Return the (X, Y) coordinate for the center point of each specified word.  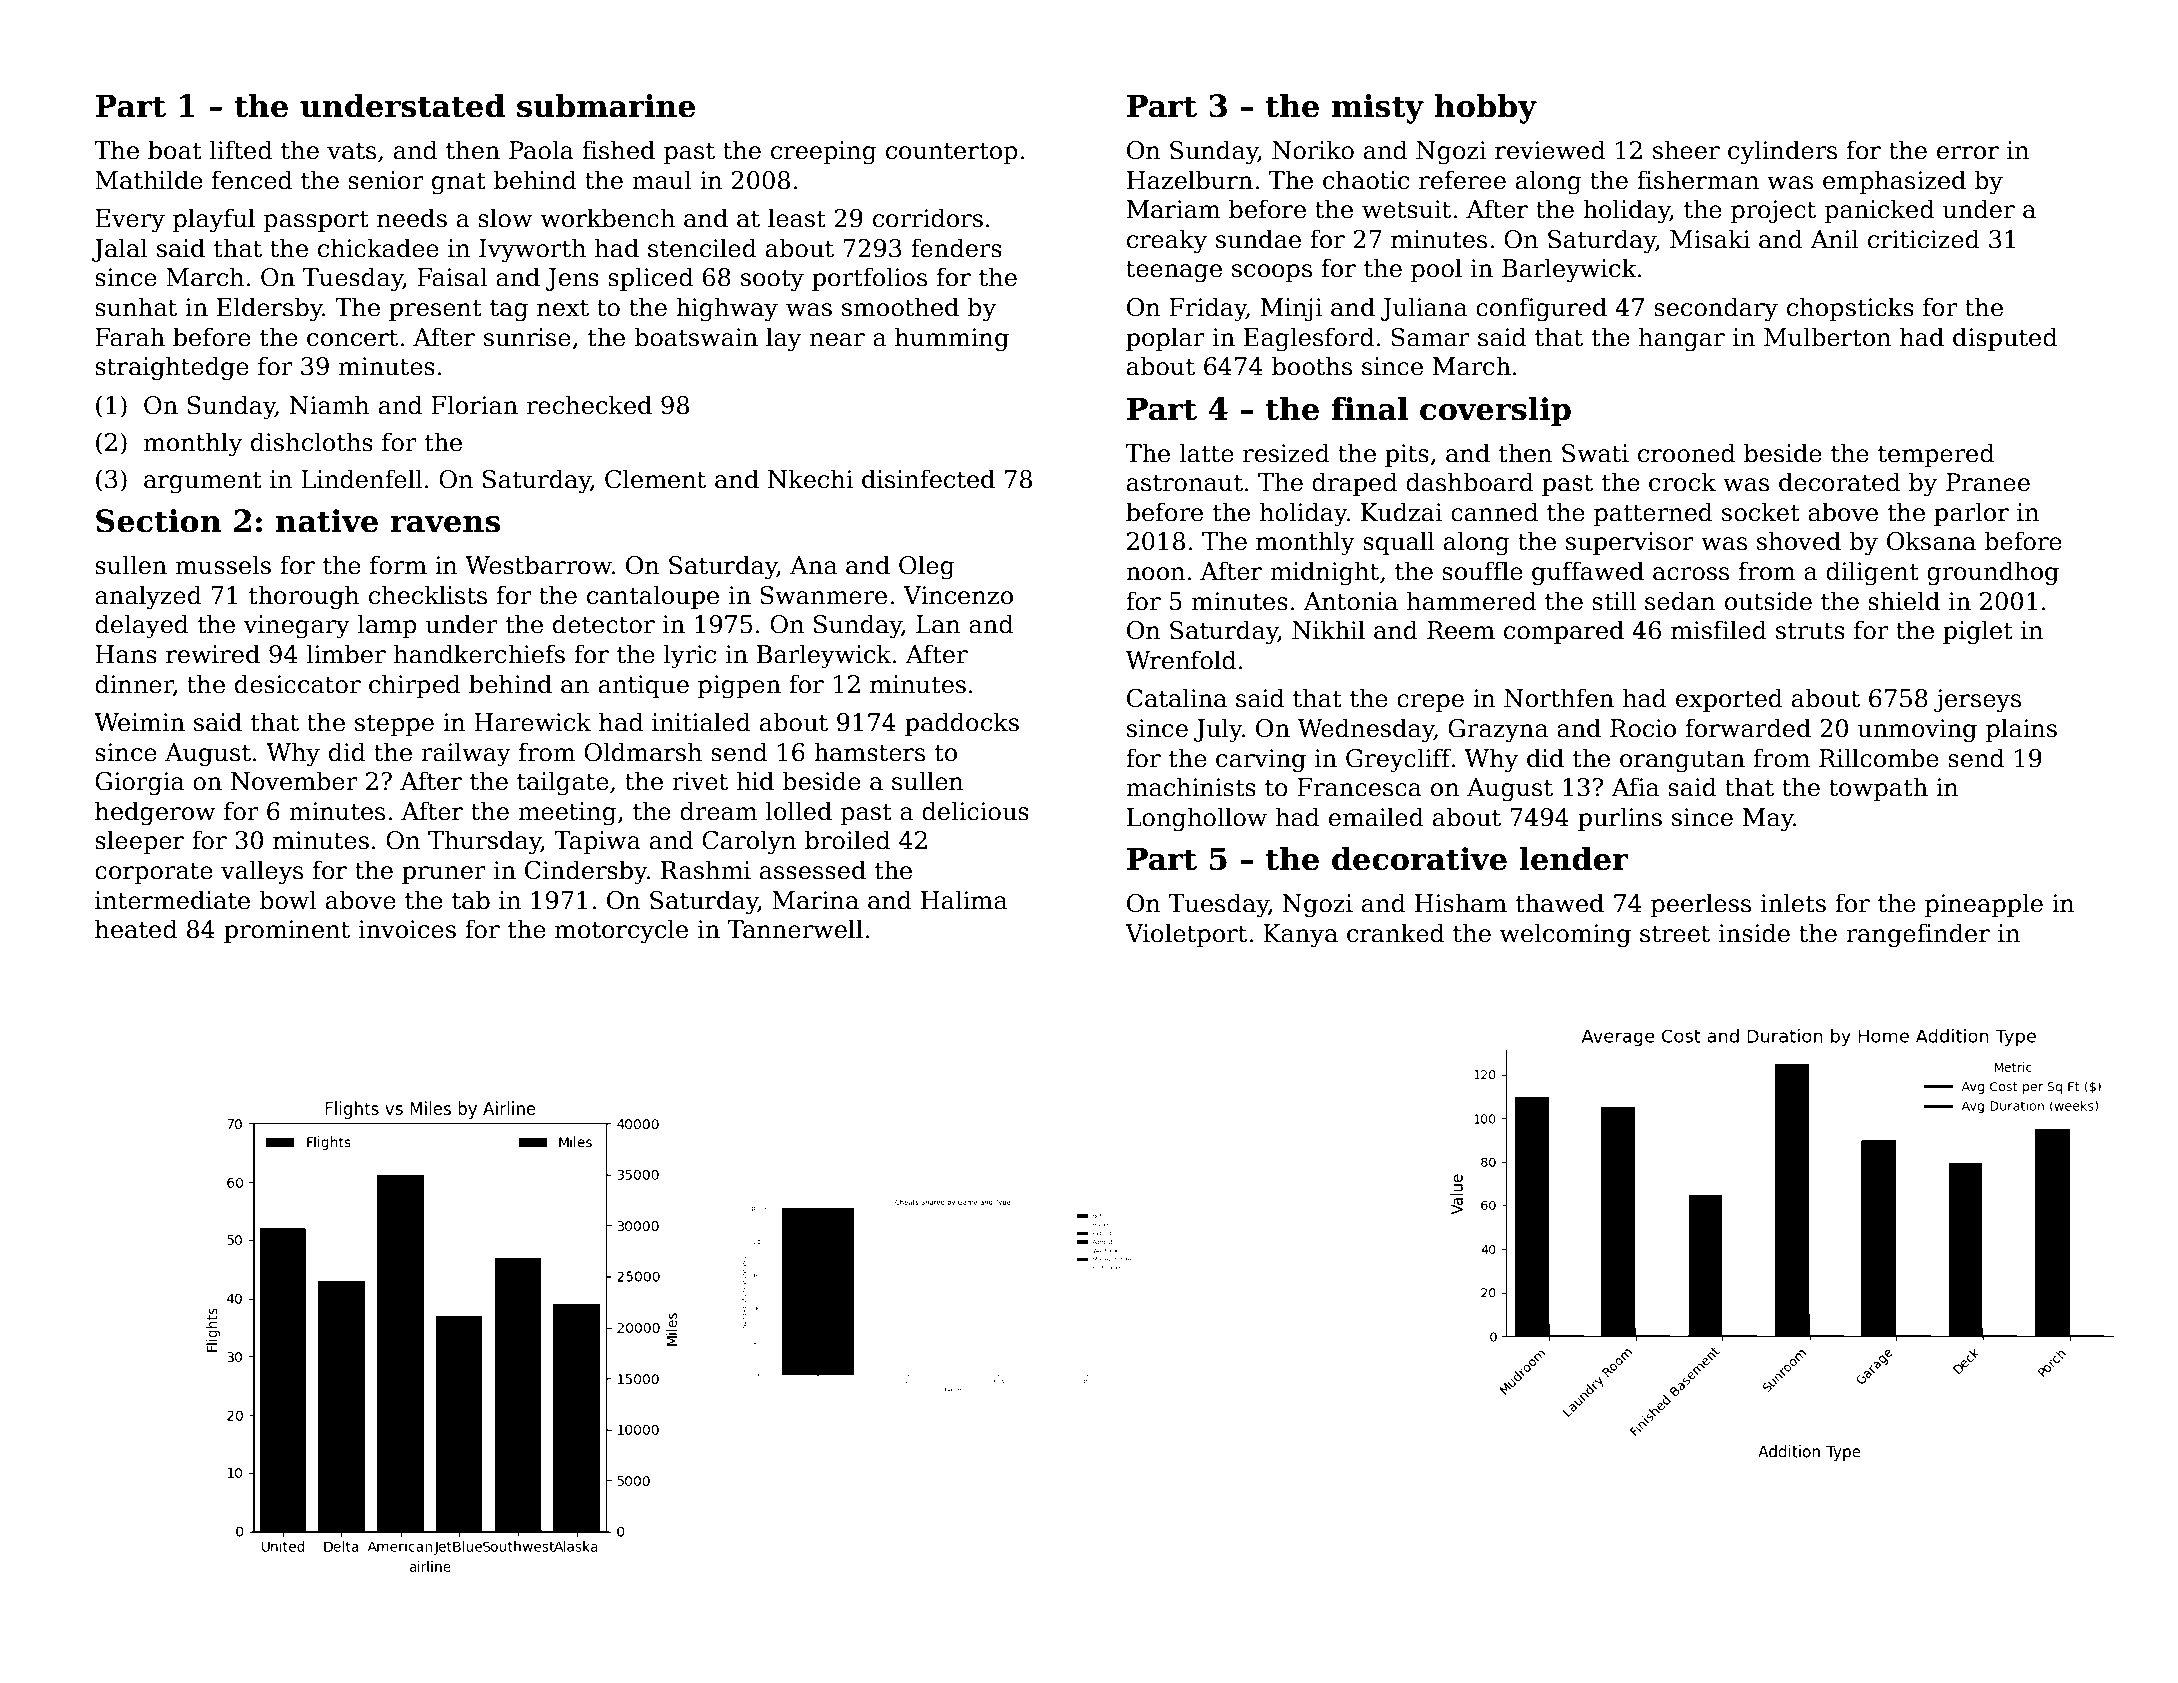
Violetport (1186, 935)
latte (1206, 453)
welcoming (1565, 935)
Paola (541, 150)
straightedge (172, 368)
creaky (1167, 241)
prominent (287, 931)
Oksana (1931, 541)
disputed (2005, 339)
